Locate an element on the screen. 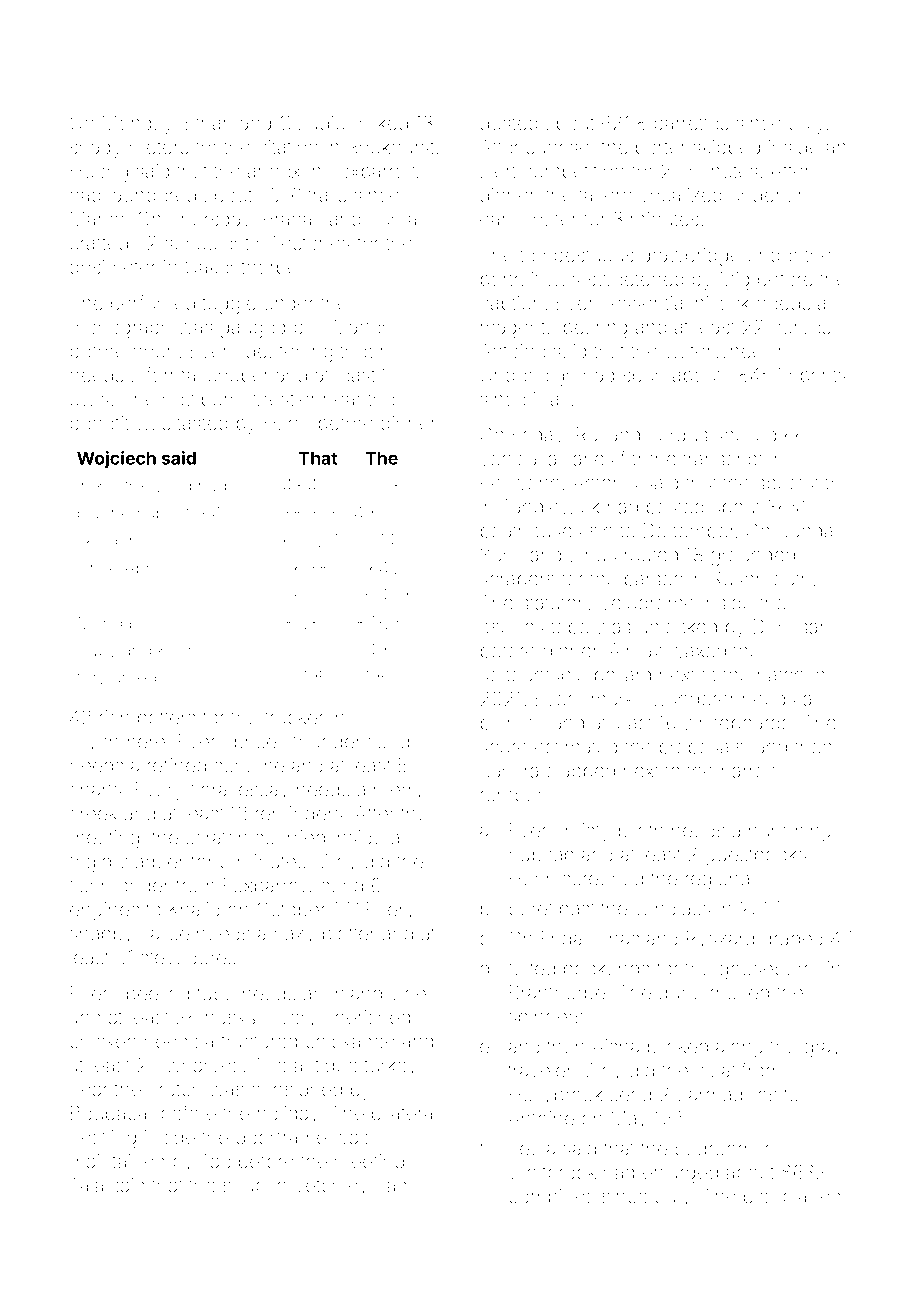 This screenshot has width=924, height=1311. dusted is located at coordinates (509, 123).
